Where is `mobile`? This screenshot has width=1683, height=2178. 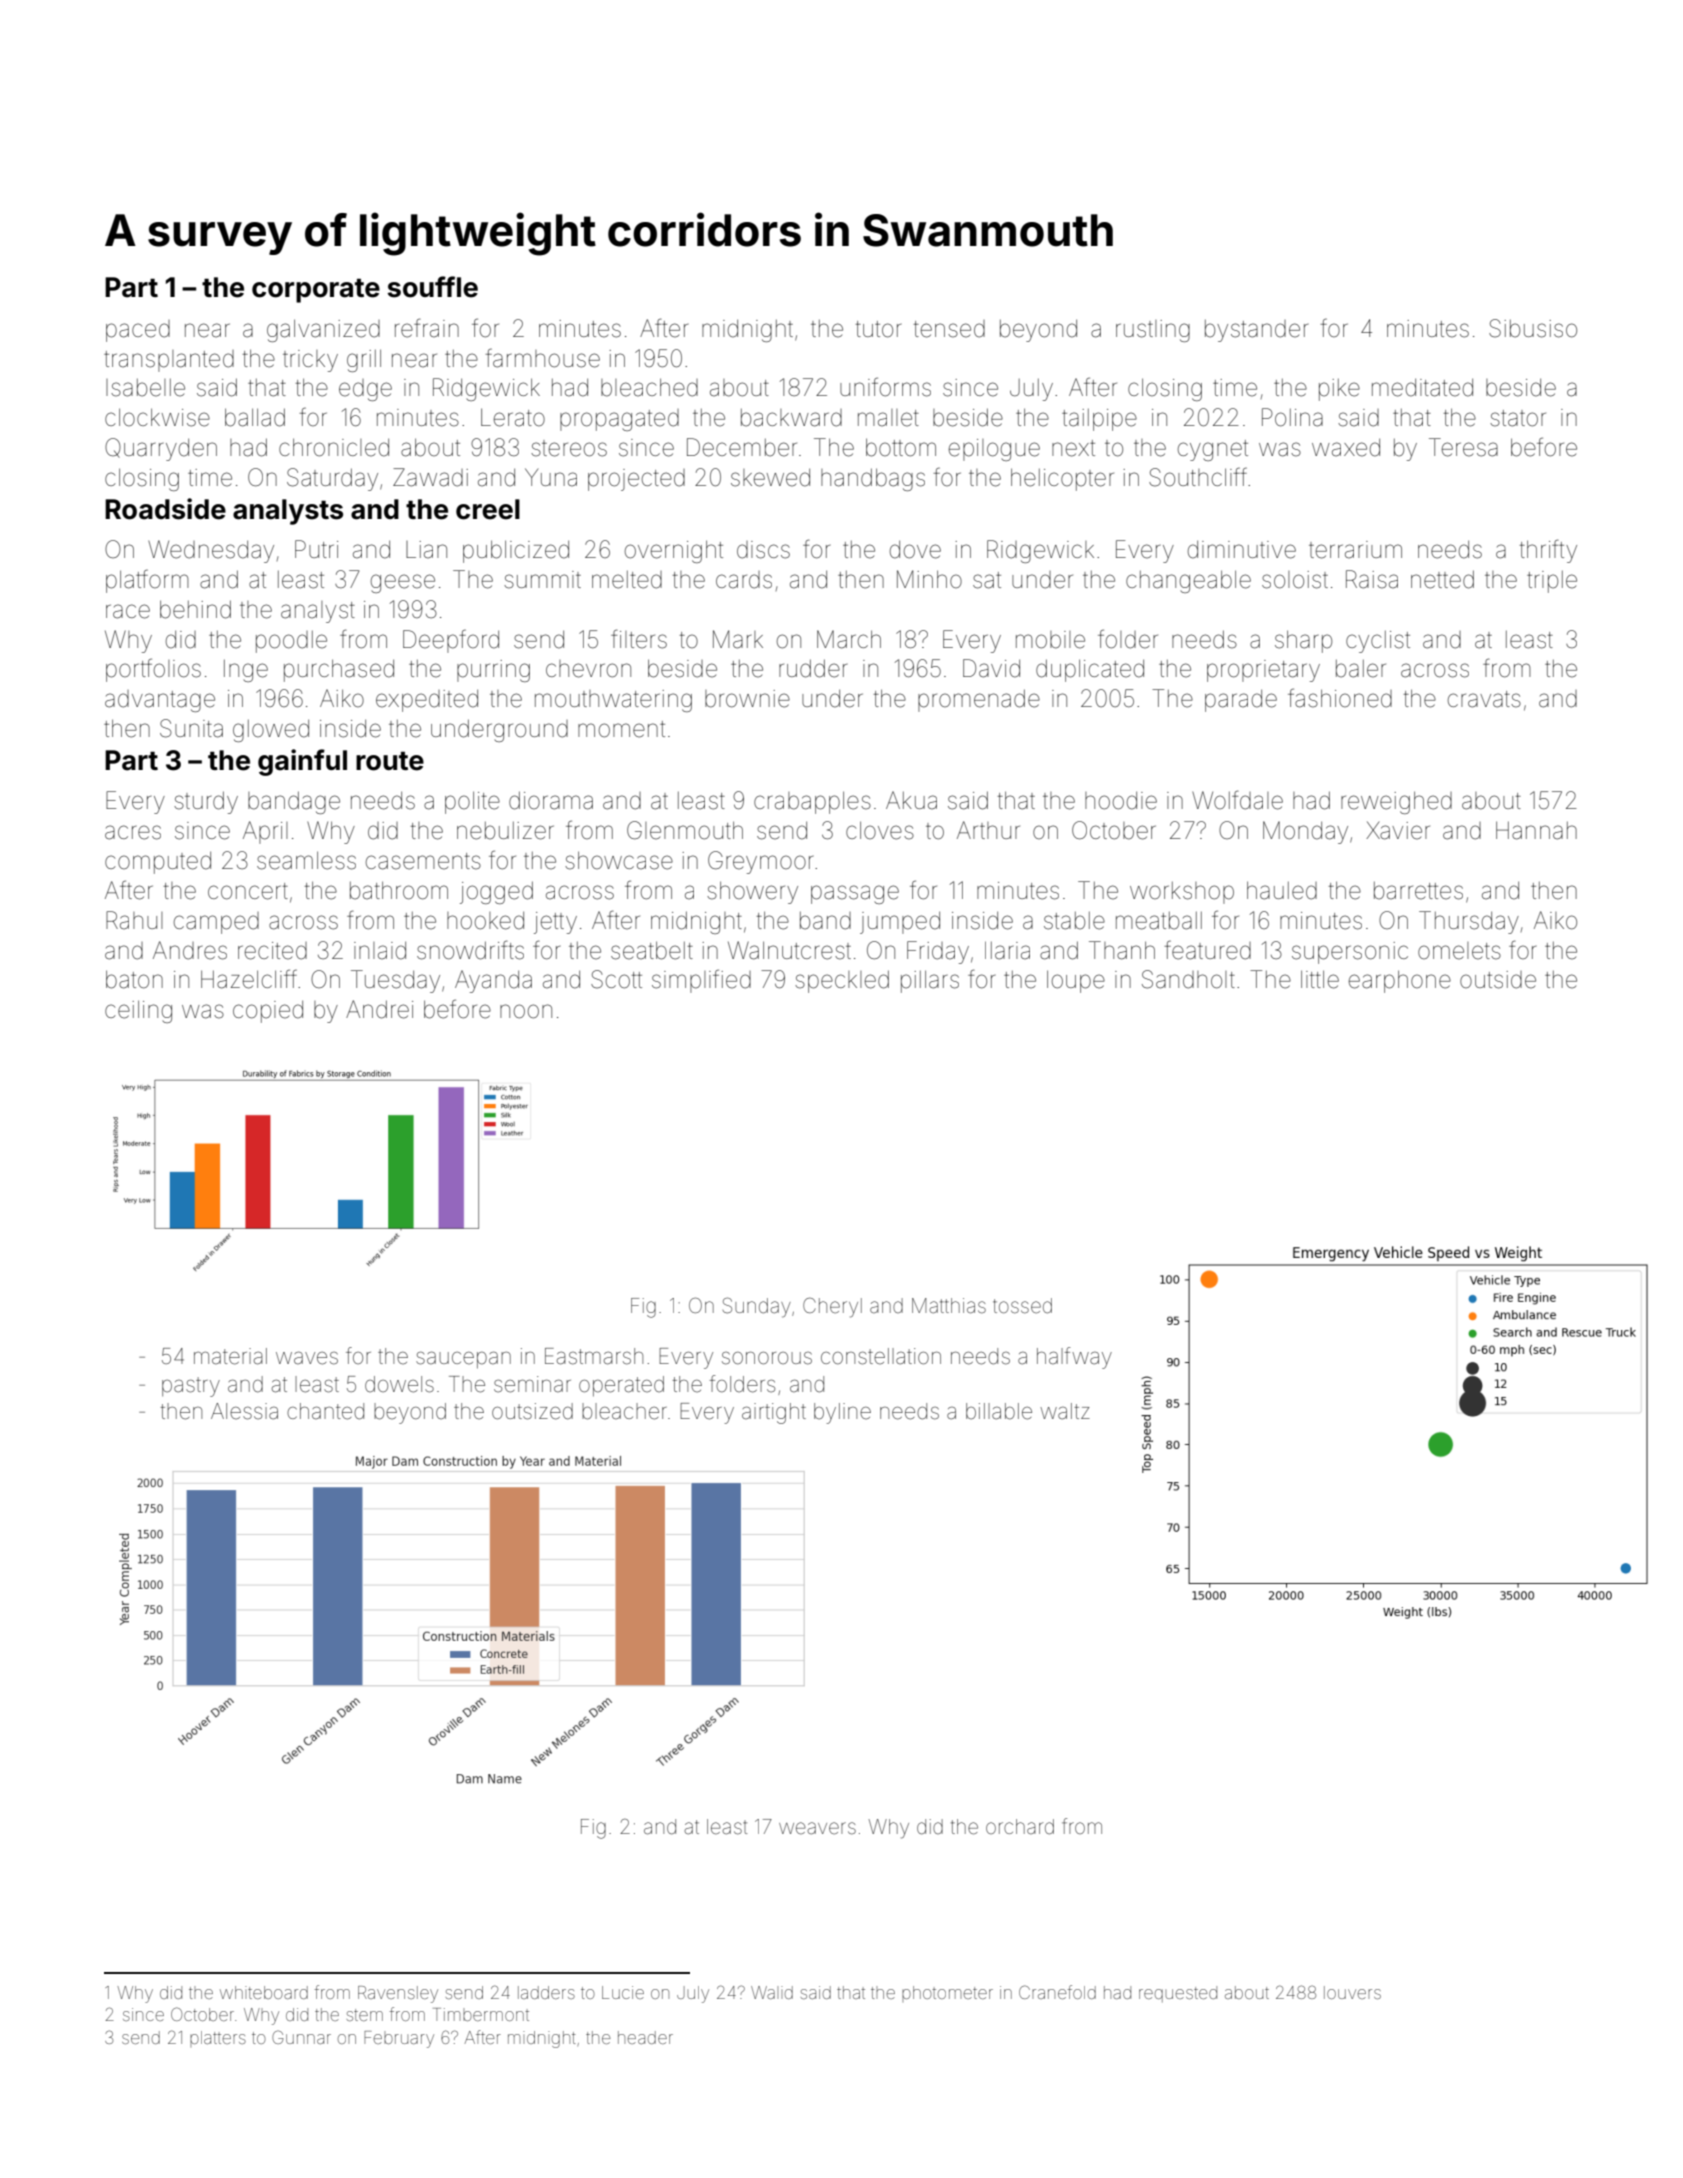
mobile is located at coordinates (1050, 640).
